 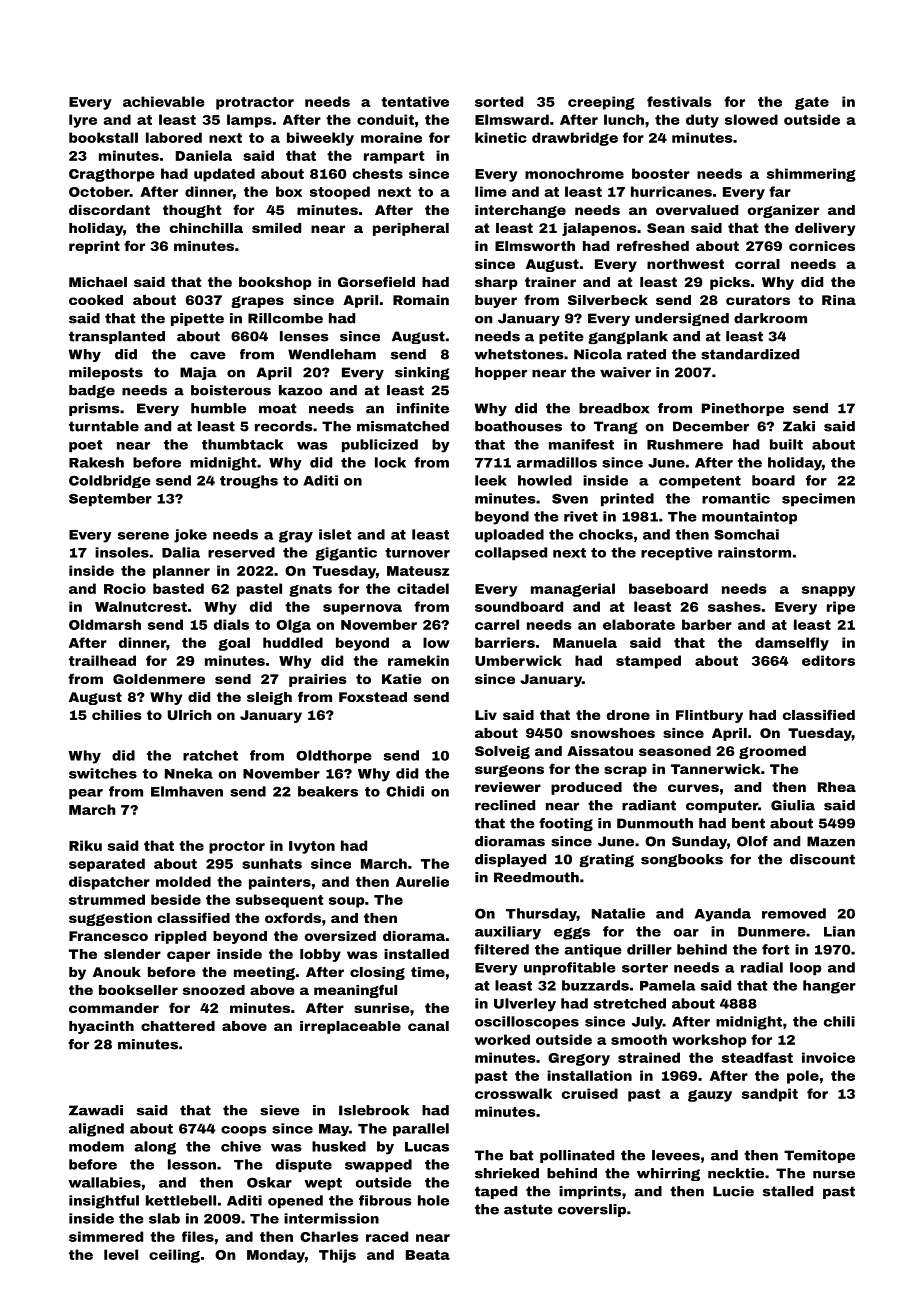 I want to click on Somchai, so click(x=746, y=534).
